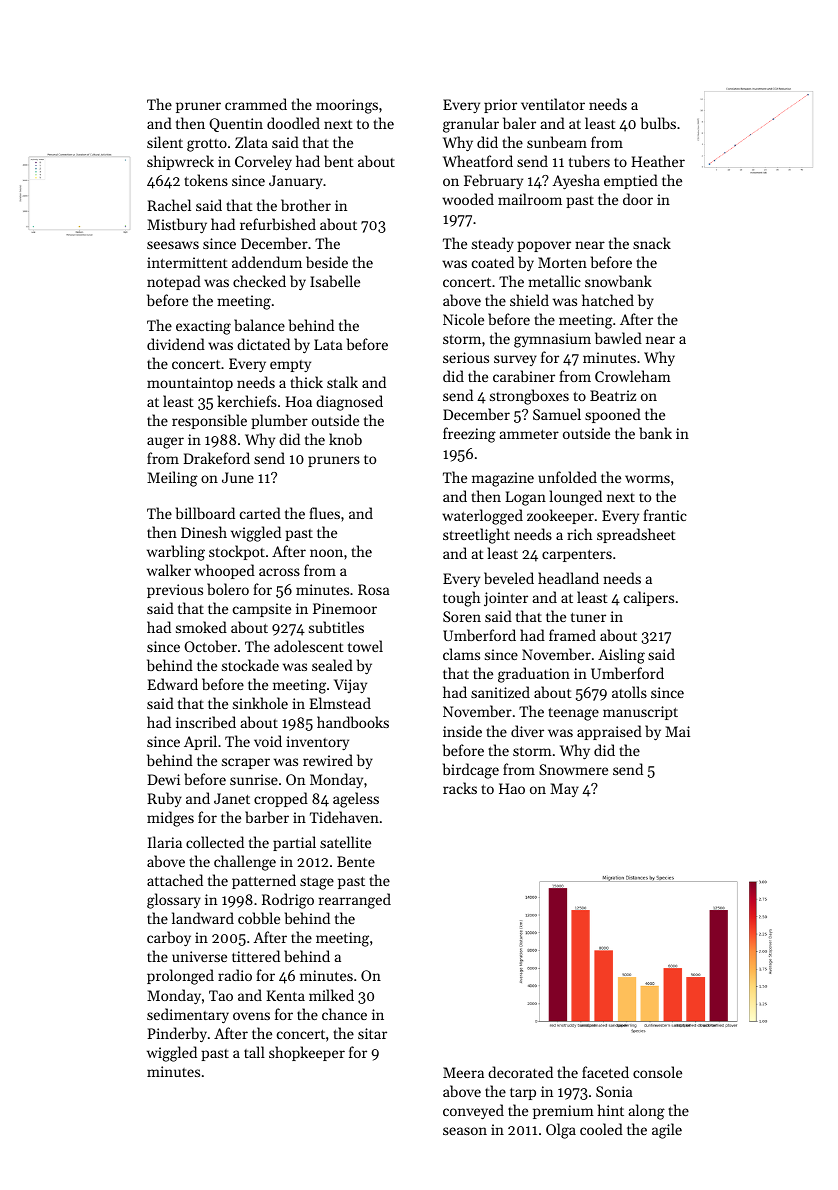 The width and height of the screenshot is (838, 1190). What do you see at coordinates (256, 104) in the screenshot?
I see `crammed` at bounding box center [256, 104].
